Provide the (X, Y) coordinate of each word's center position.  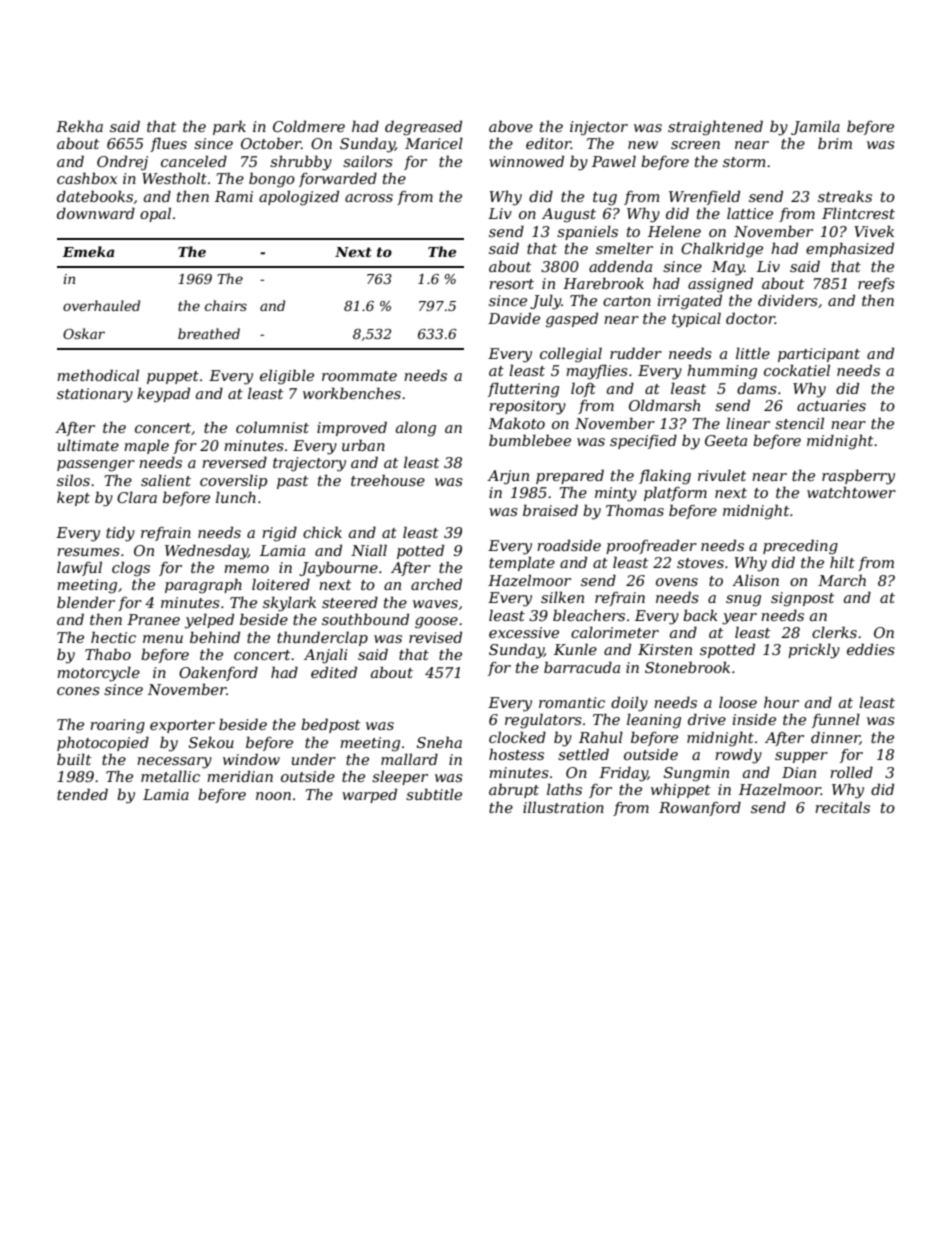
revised (435, 637)
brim (835, 143)
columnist (272, 427)
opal (155, 214)
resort (511, 284)
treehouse (388, 480)
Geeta (726, 440)
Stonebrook (687, 667)
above (511, 126)
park (229, 127)
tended (82, 794)
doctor (750, 318)
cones (78, 691)
